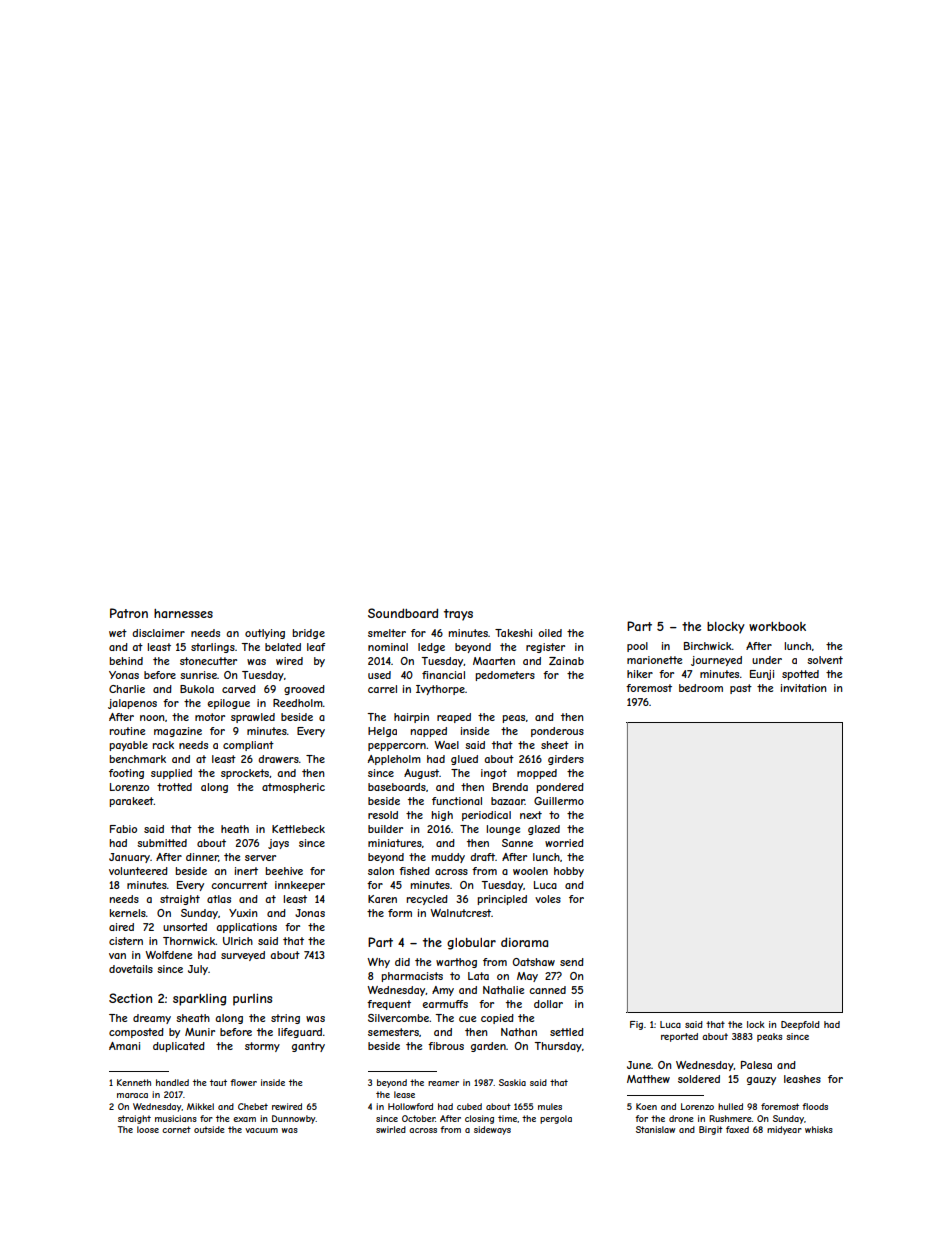  Describe the element at coordinates (636, 1025) in the screenshot. I see `Fig` at that location.
